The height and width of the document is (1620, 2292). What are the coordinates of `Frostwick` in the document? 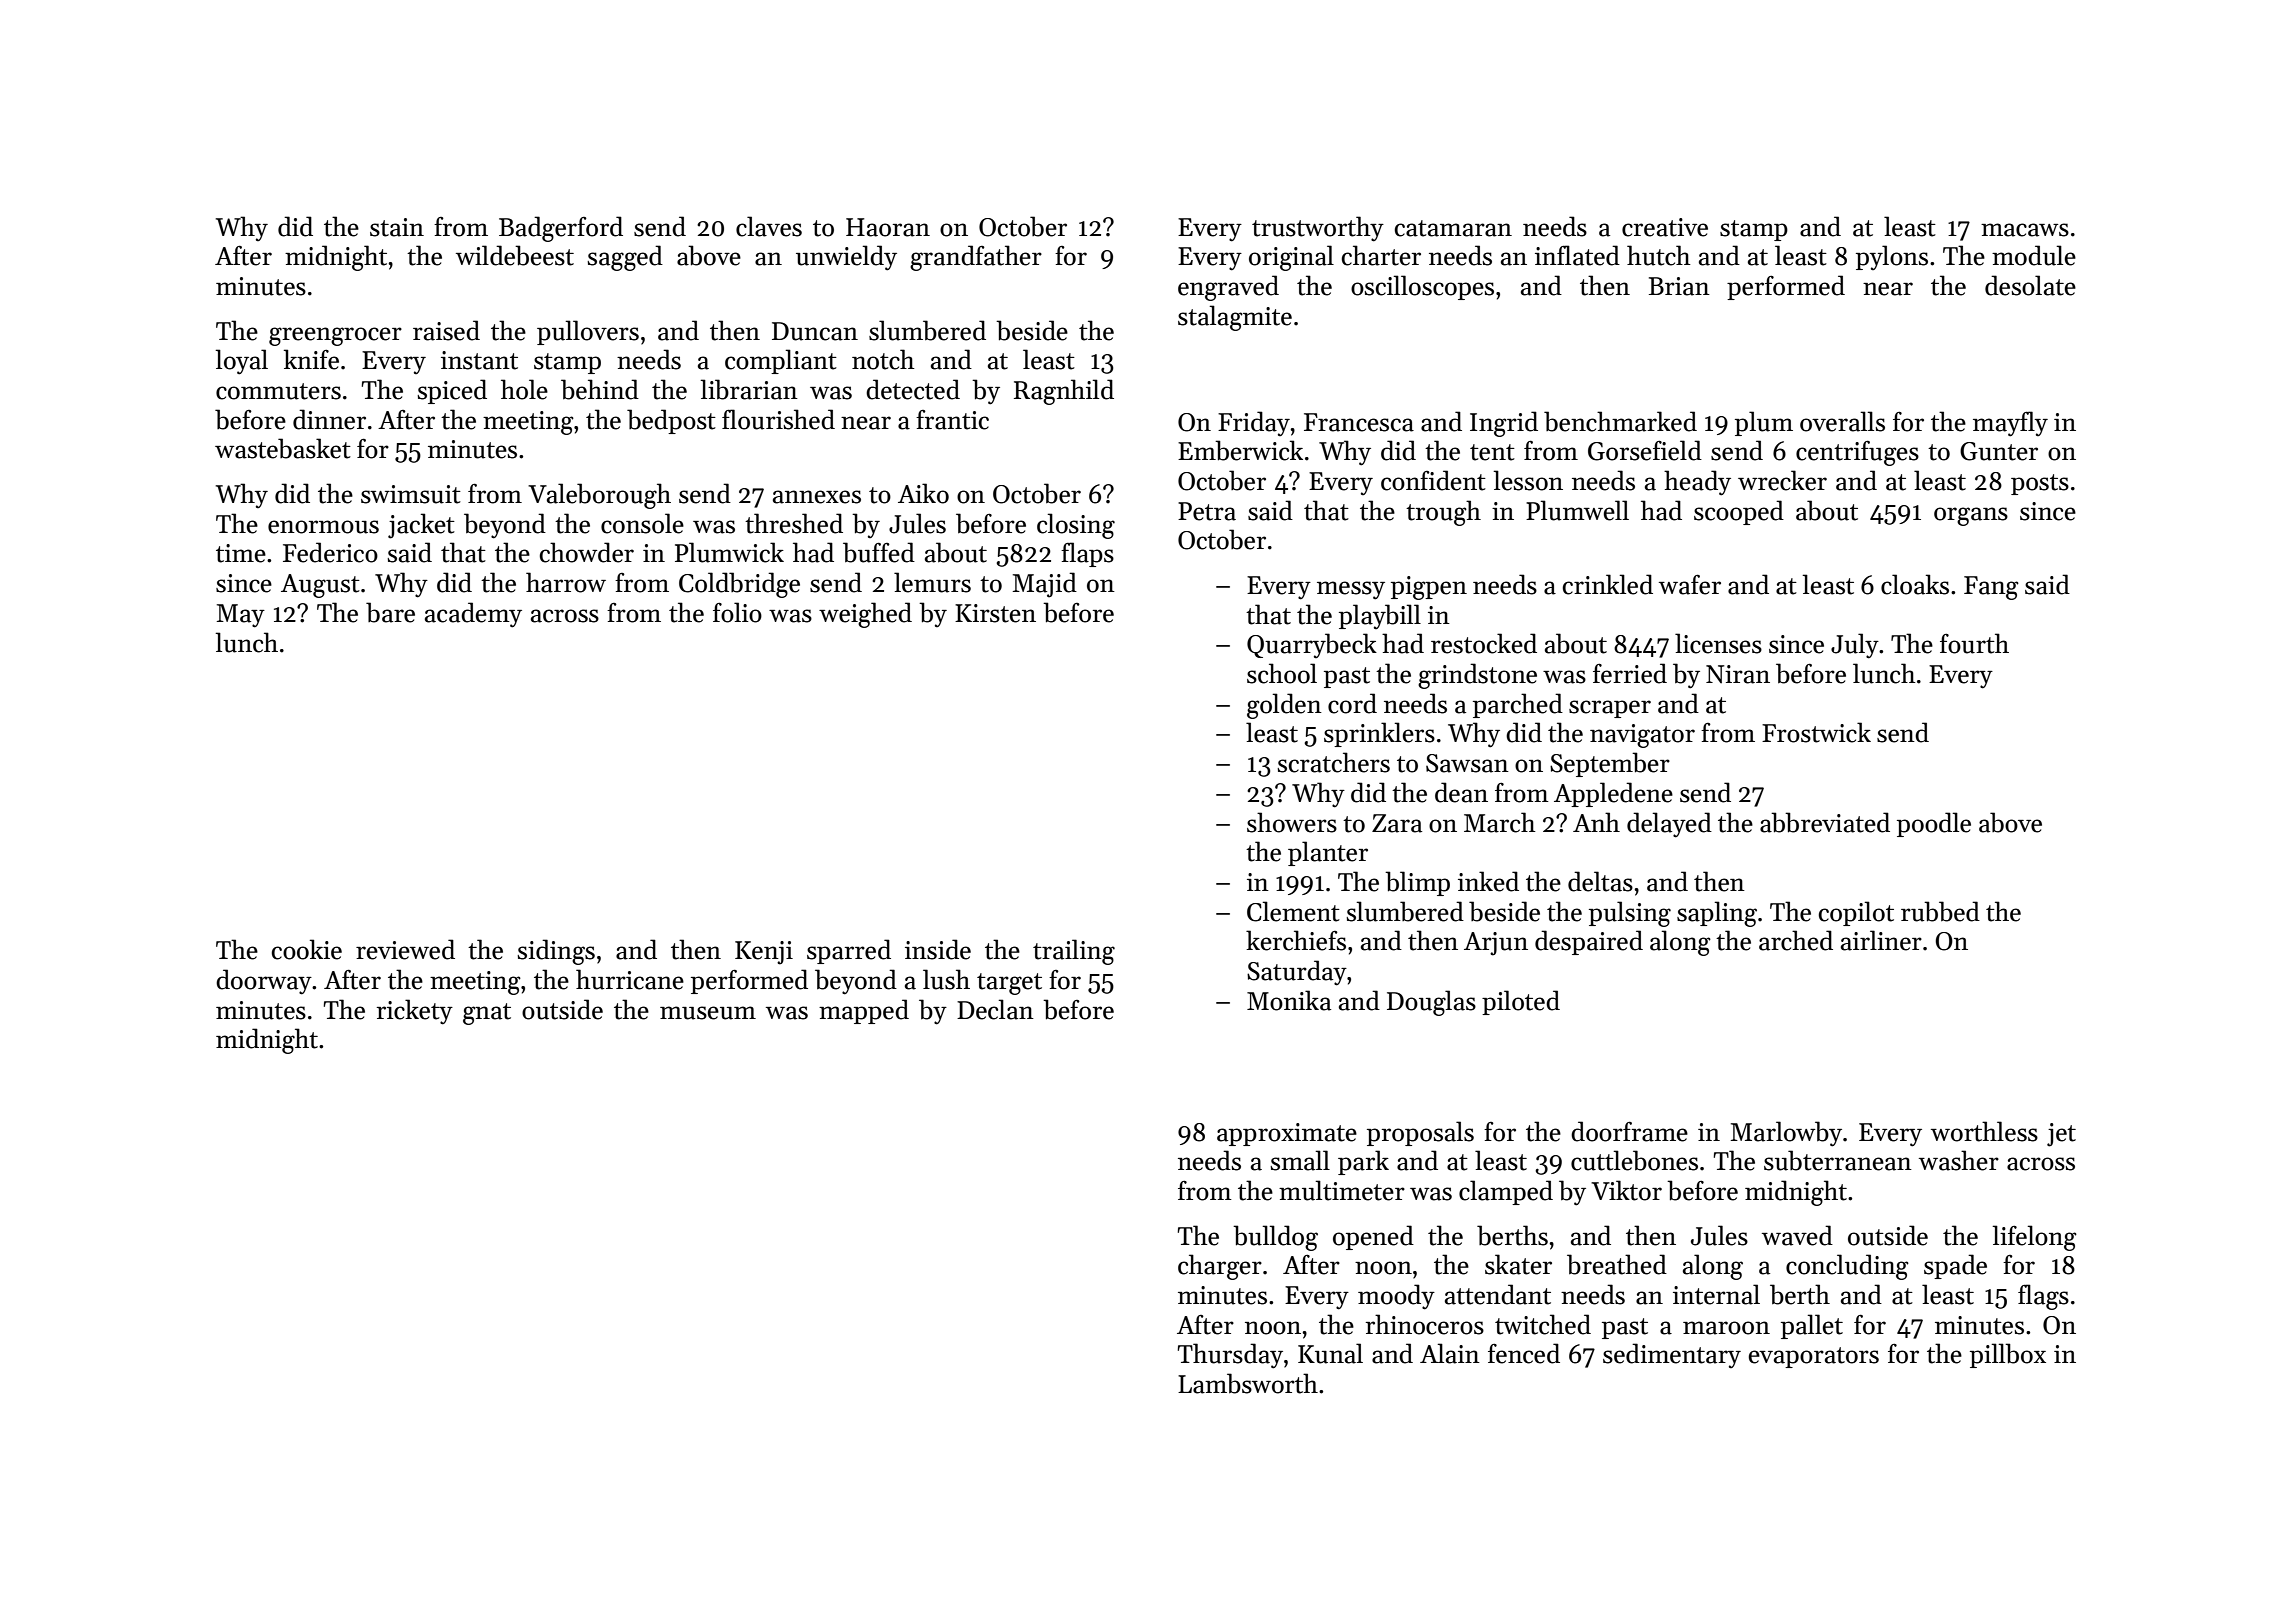 It's located at (1816, 732).
